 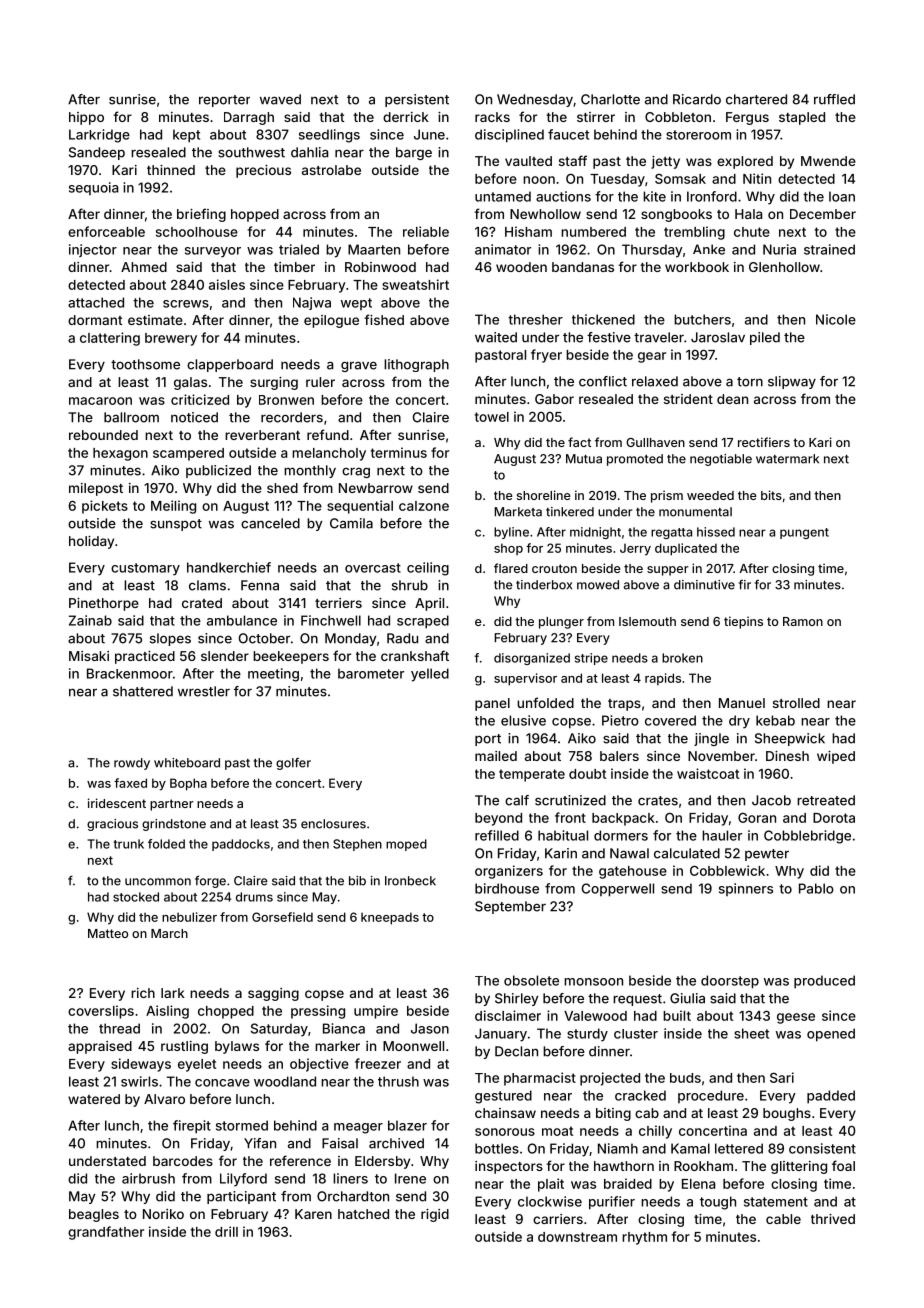 What do you see at coordinates (496, 337) in the document?
I see `waited` at bounding box center [496, 337].
